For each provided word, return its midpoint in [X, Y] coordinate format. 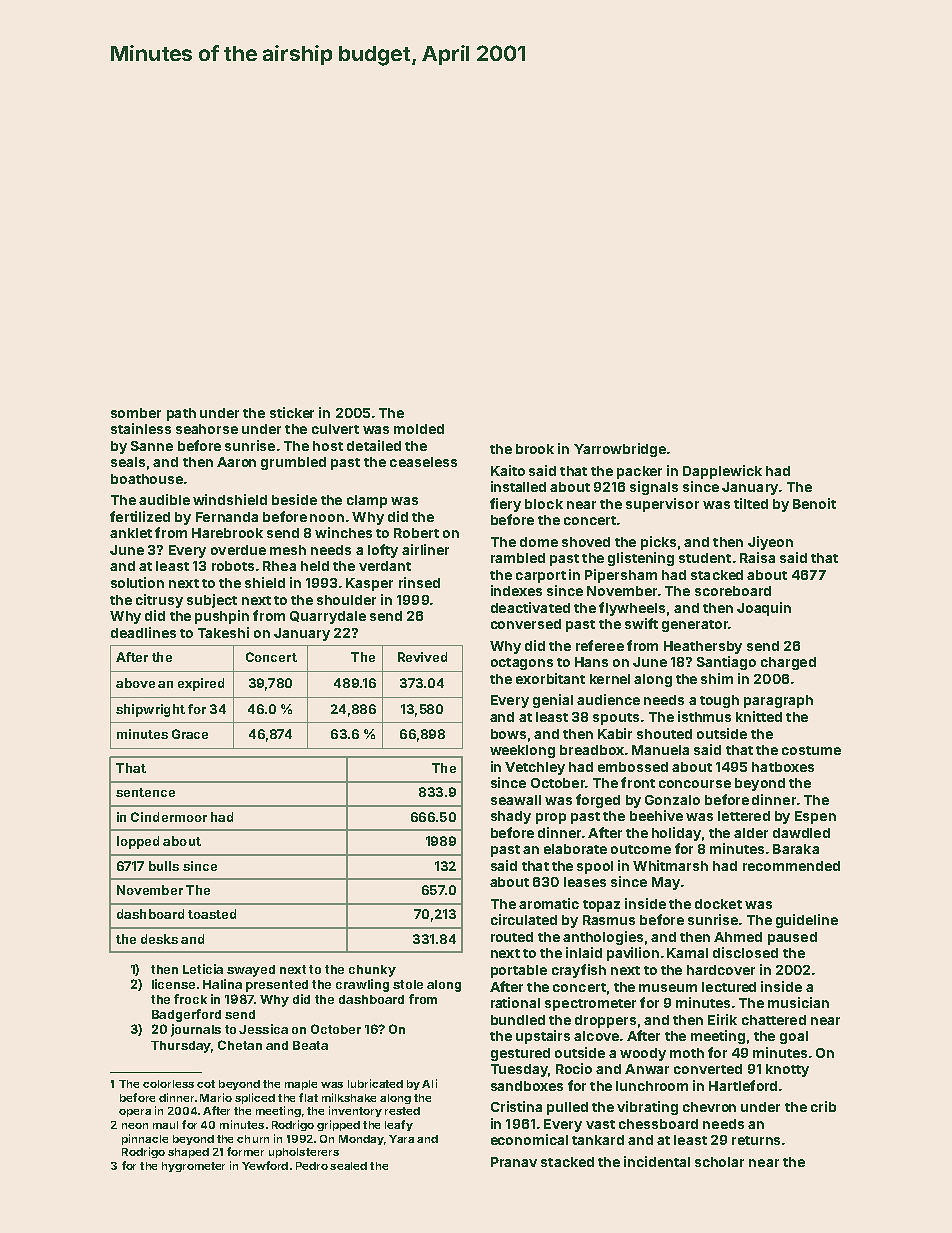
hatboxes [783, 767]
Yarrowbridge [620, 450]
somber [136, 413]
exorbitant [550, 678]
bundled [518, 1020]
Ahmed [738, 937]
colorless [168, 1084]
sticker [292, 412]
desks [159, 939]
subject [212, 601]
